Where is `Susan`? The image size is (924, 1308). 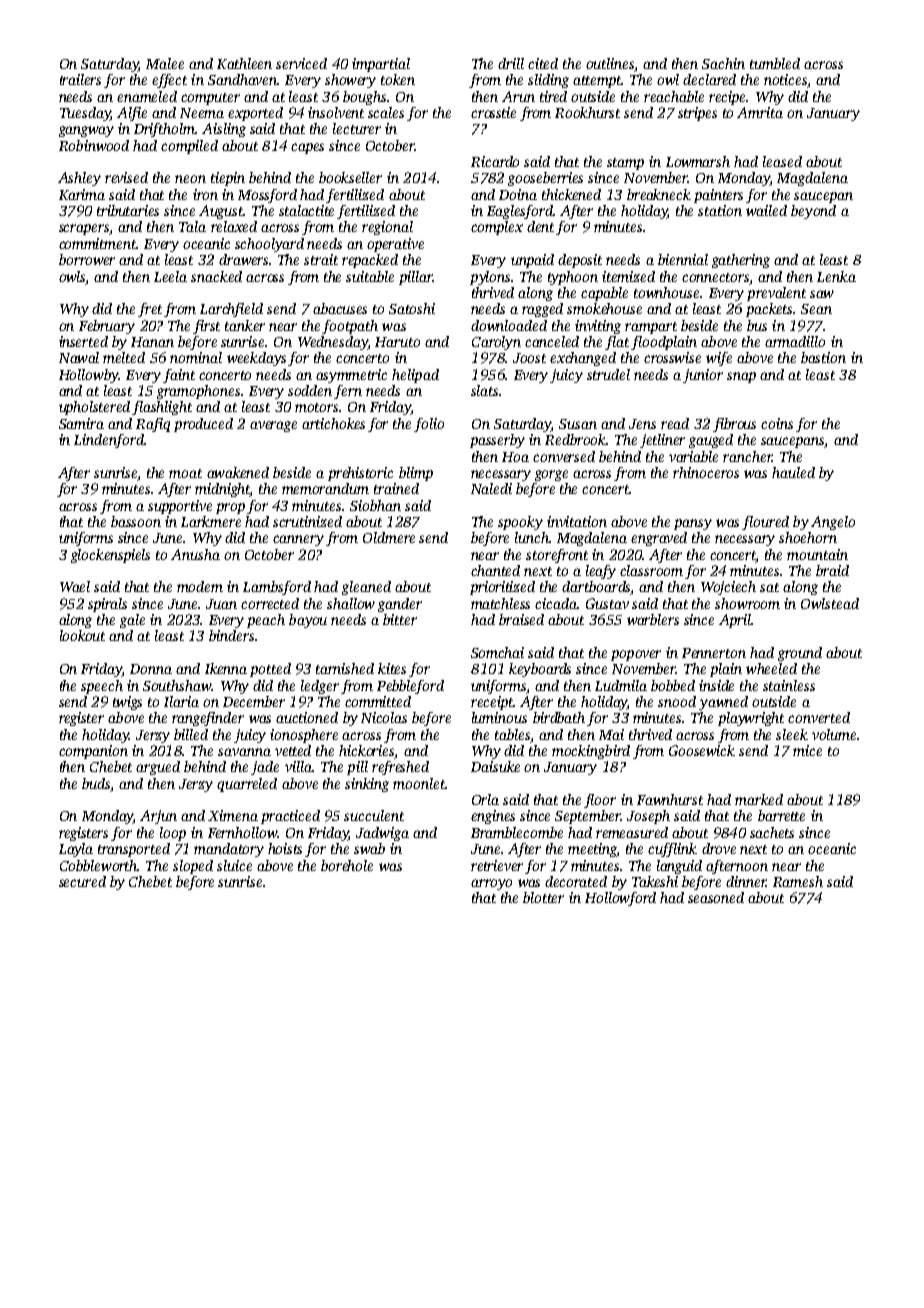
Susan is located at coordinates (578, 424).
